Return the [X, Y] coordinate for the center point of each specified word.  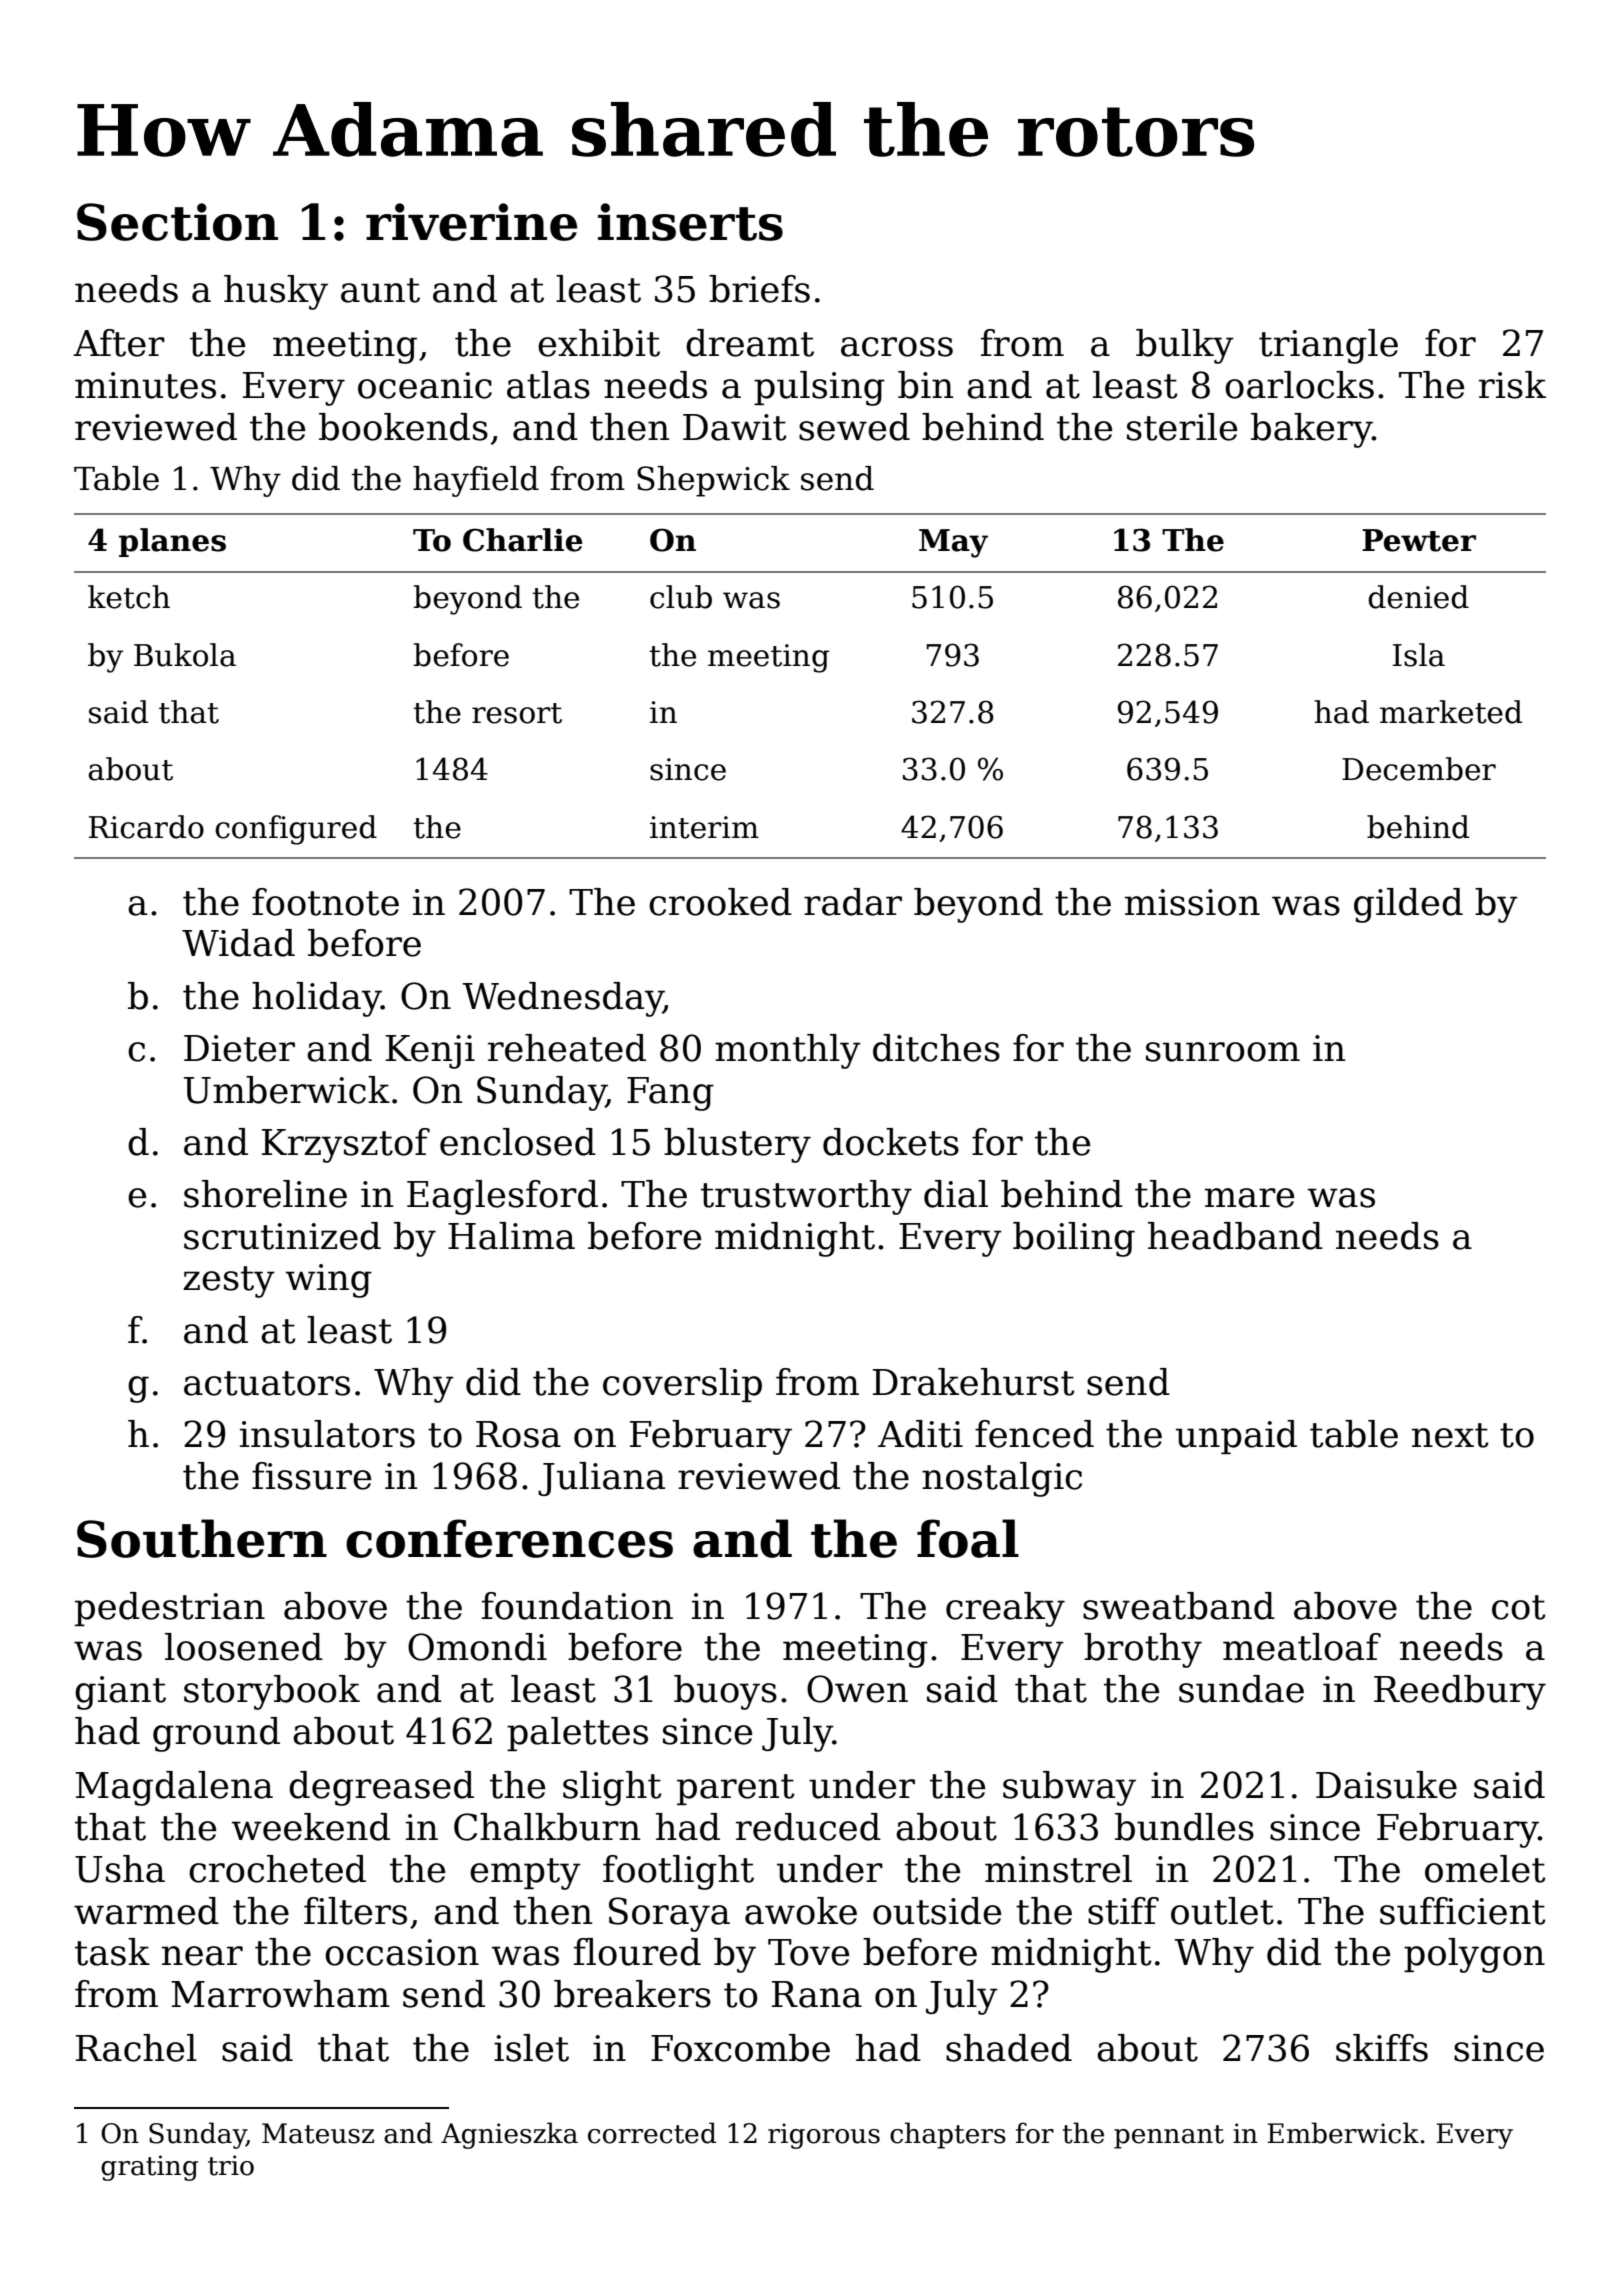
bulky [1185, 346]
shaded [1009, 2048]
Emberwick [1343, 2133]
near [202, 1956]
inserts [690, 222]
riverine [471, 222]
